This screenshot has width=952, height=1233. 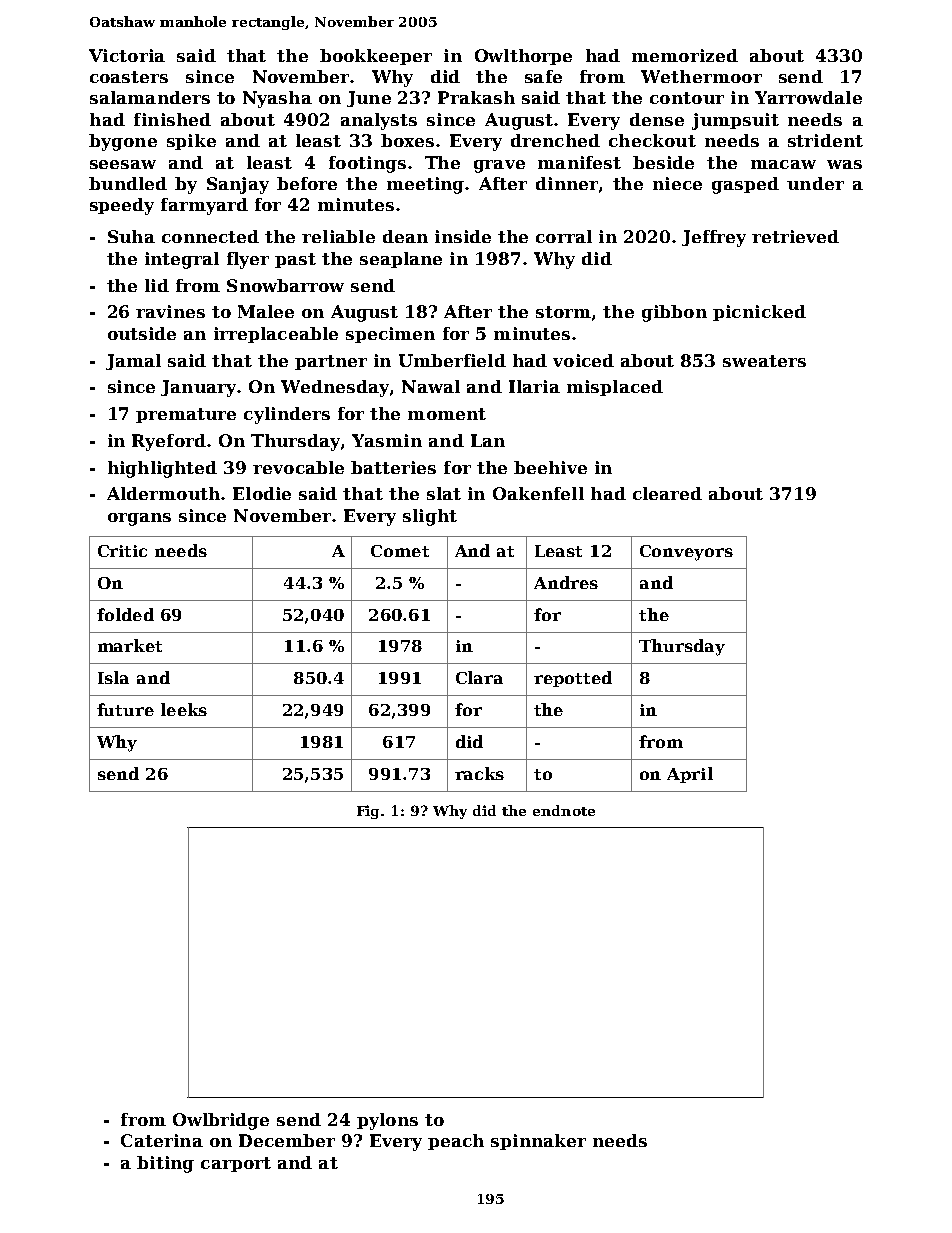 What do you see at coordinates (131, 236) in the screenshot?
I see `Suha` at bounding box center [131, 236].
